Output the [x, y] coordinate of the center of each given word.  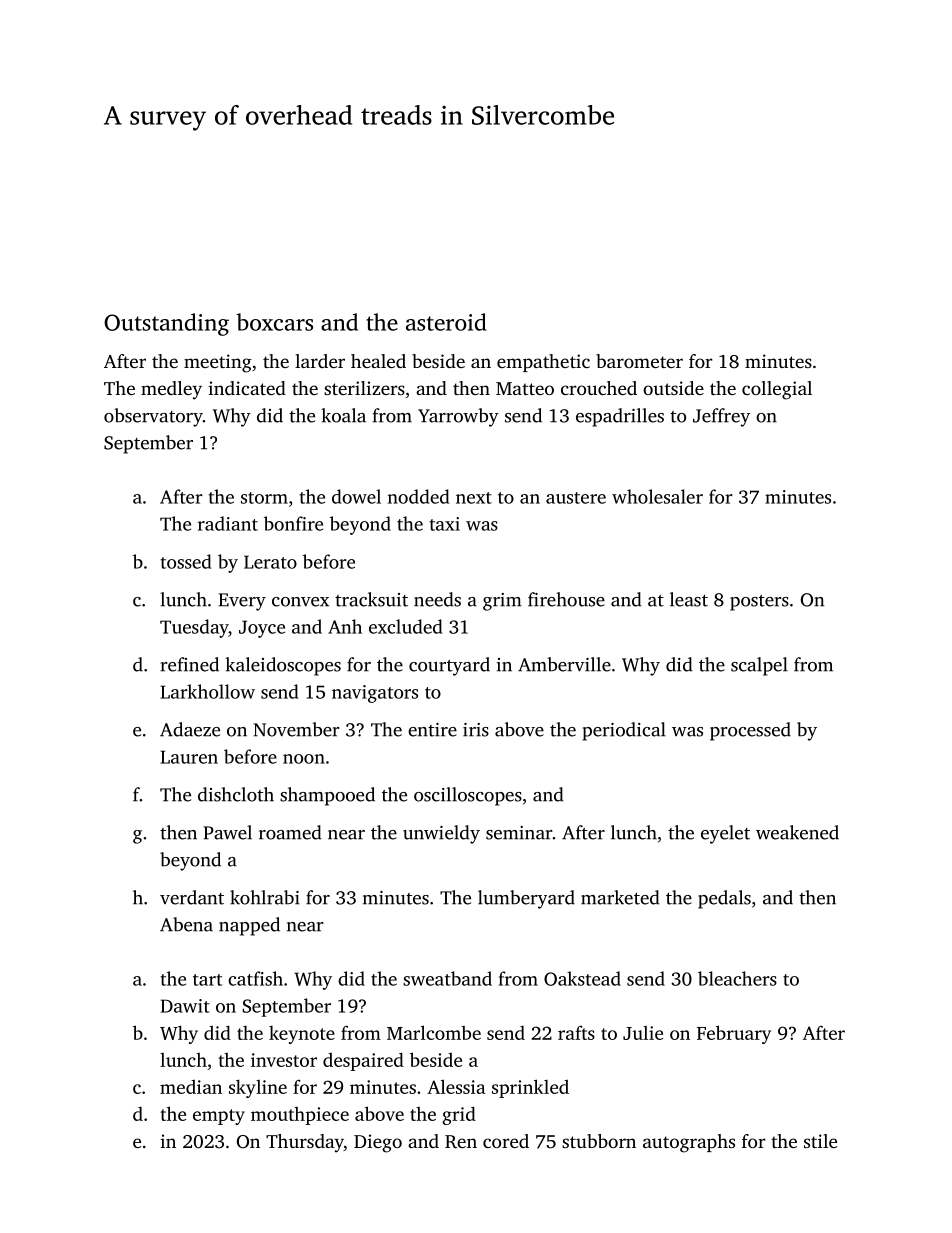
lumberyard [526, 899]
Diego [378, 1143]
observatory [153, 417]
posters [759, 603]
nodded [419, 496]
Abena [186, 924]
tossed [186, 561]
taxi [445, 524]
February [734, 1034]
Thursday [305, 1143]
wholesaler [657, 496]
